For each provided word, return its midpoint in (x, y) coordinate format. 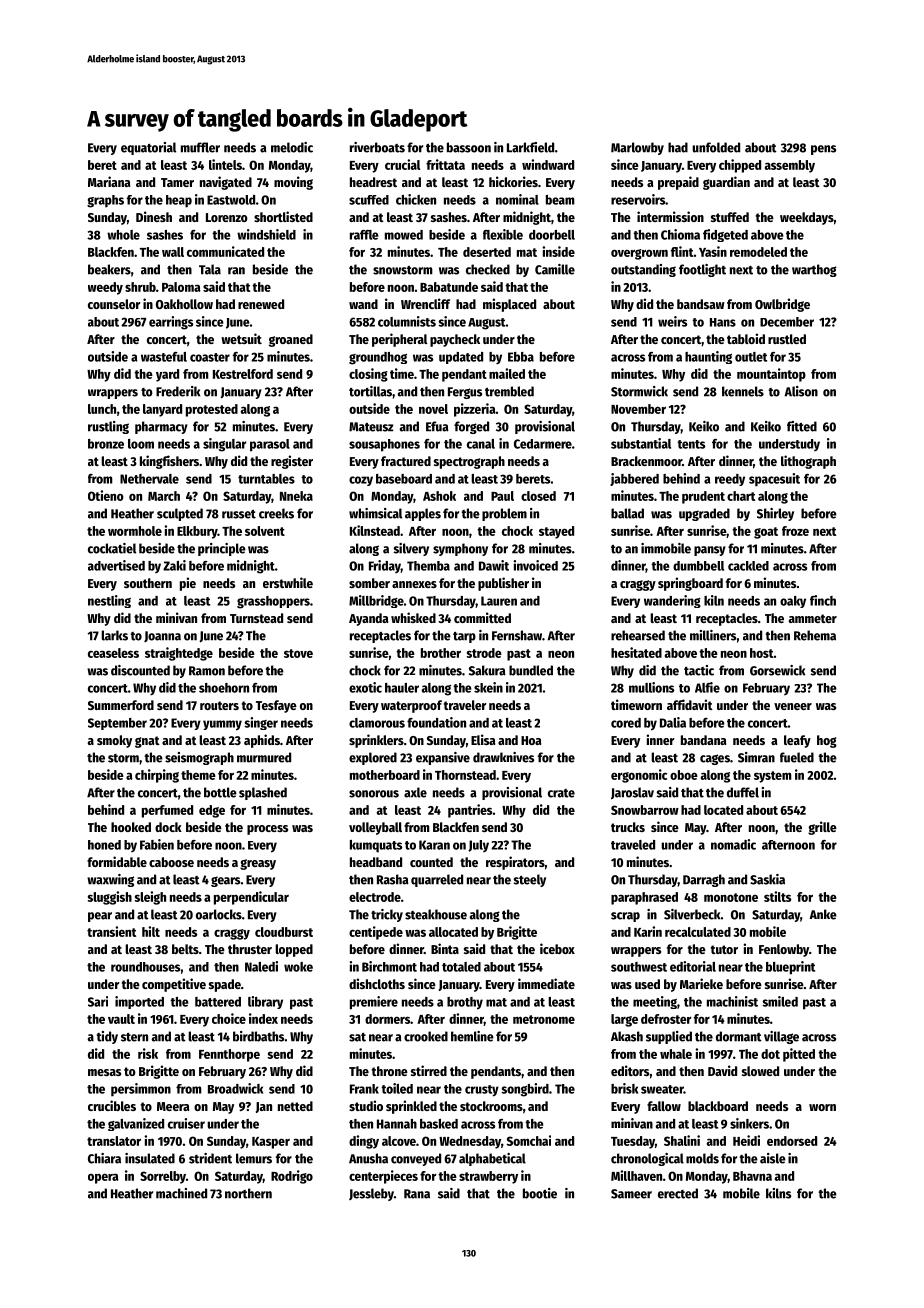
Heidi (746, 1140)
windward (548, 164)
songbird (525, 1090)
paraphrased (644, 898)
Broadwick (235, 1088)
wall (173, 252)
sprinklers (376, 741)
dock (168, 827)
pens (823, 150)
